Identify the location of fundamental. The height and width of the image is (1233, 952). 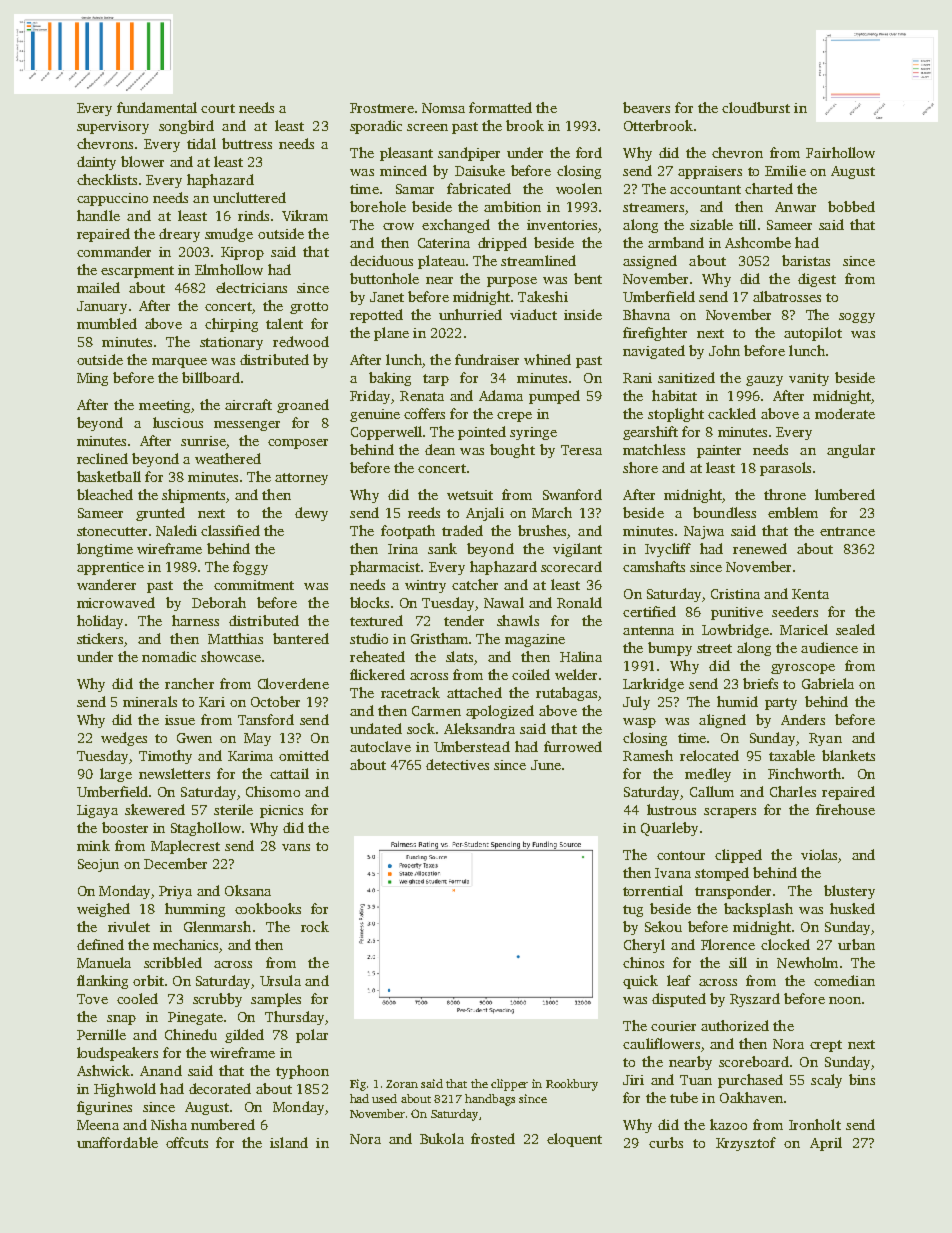
(157, 107).
